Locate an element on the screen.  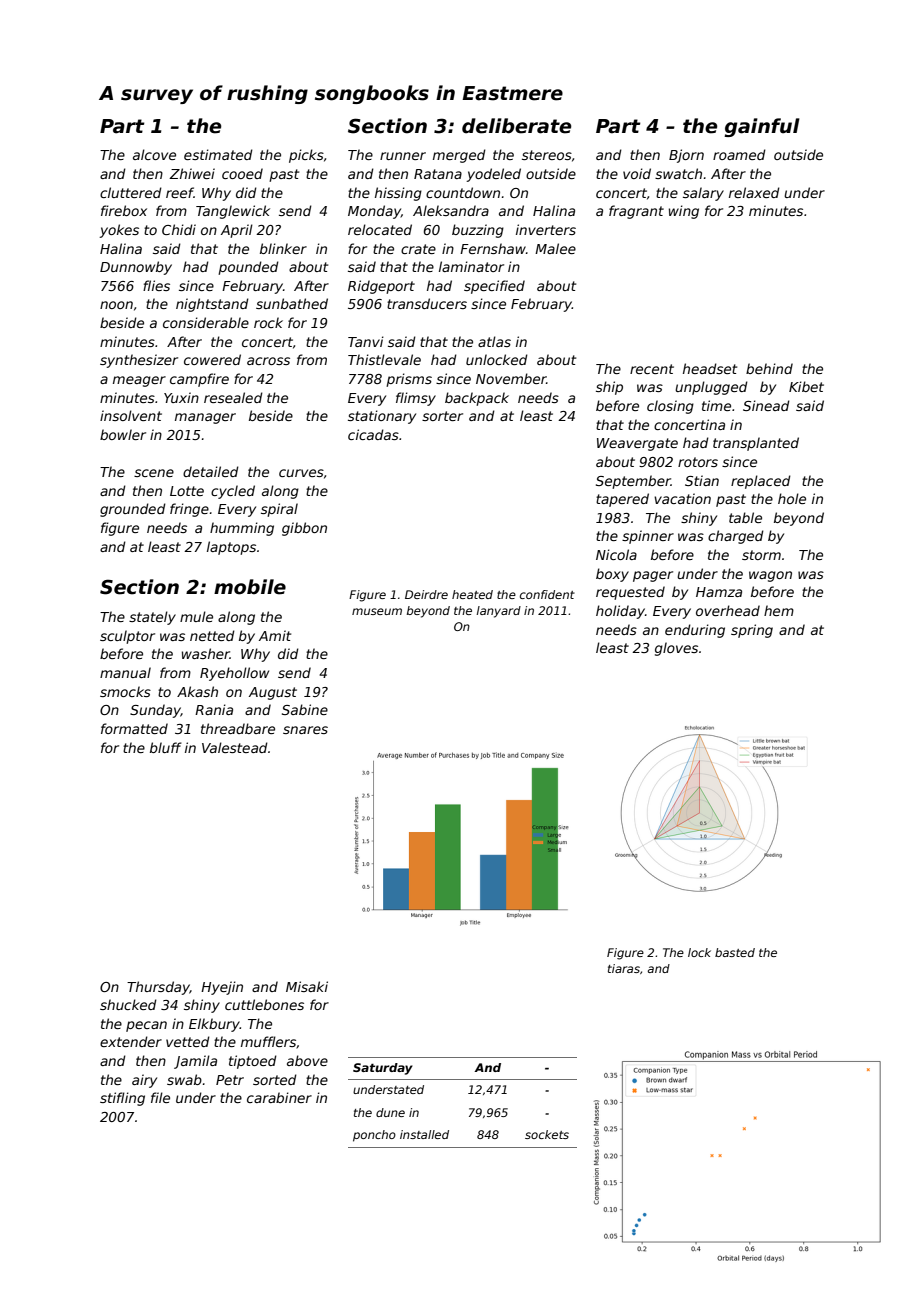
poncho is located at coordinates (374, 1136).
